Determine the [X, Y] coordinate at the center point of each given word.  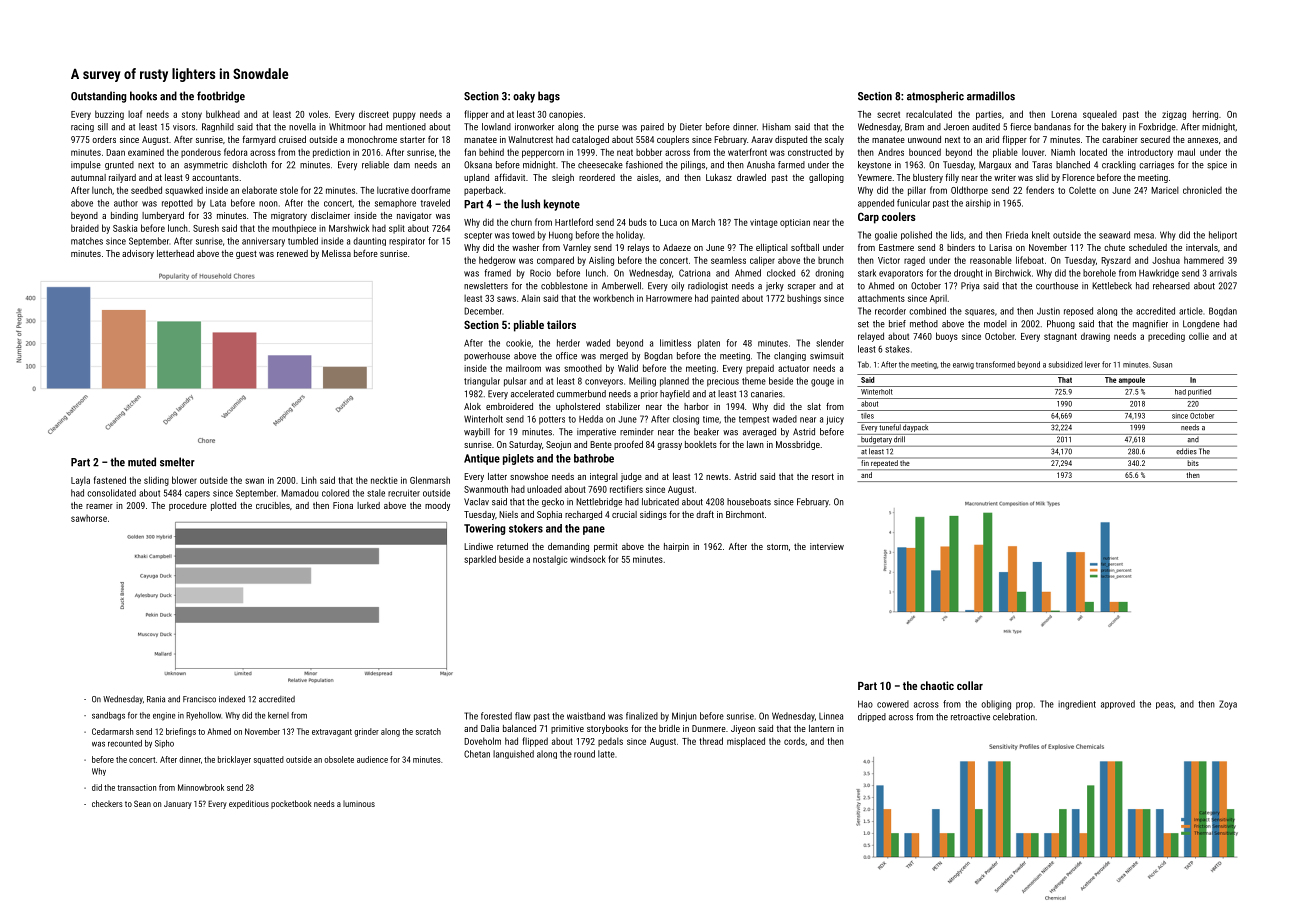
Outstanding [98, 97]
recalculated [929, 114]
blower [184, 480]
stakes [897, 349]
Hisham [776, 127]
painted [725, 299]
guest [246, 255]
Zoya [1228, 705]
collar [970, 685]
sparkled [480, 560]
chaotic [937, 685]
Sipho [164, 744]
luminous [359, 804]
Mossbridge [798, 445]
